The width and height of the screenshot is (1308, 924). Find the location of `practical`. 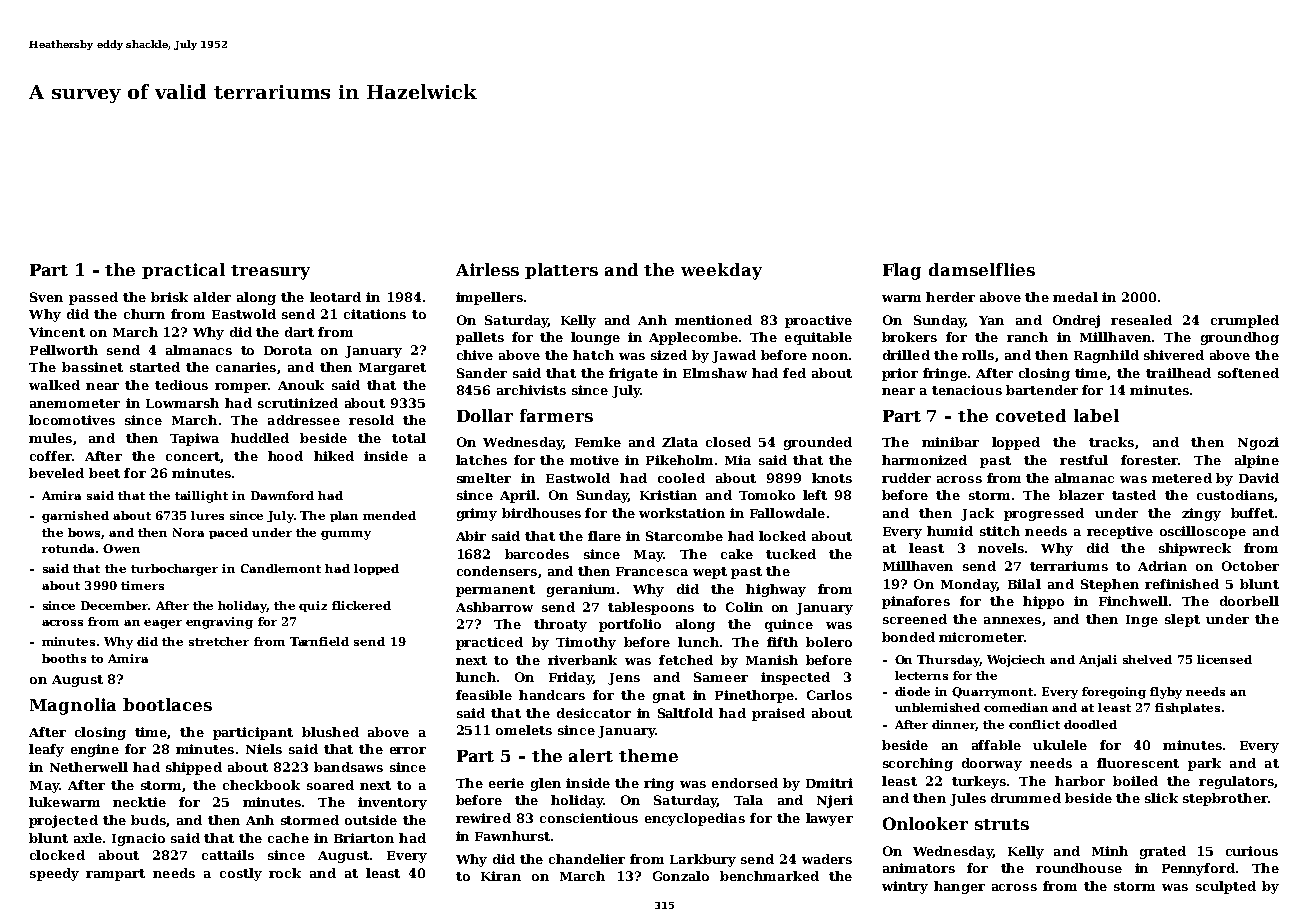

practical is located at coordinates (183, 271).
